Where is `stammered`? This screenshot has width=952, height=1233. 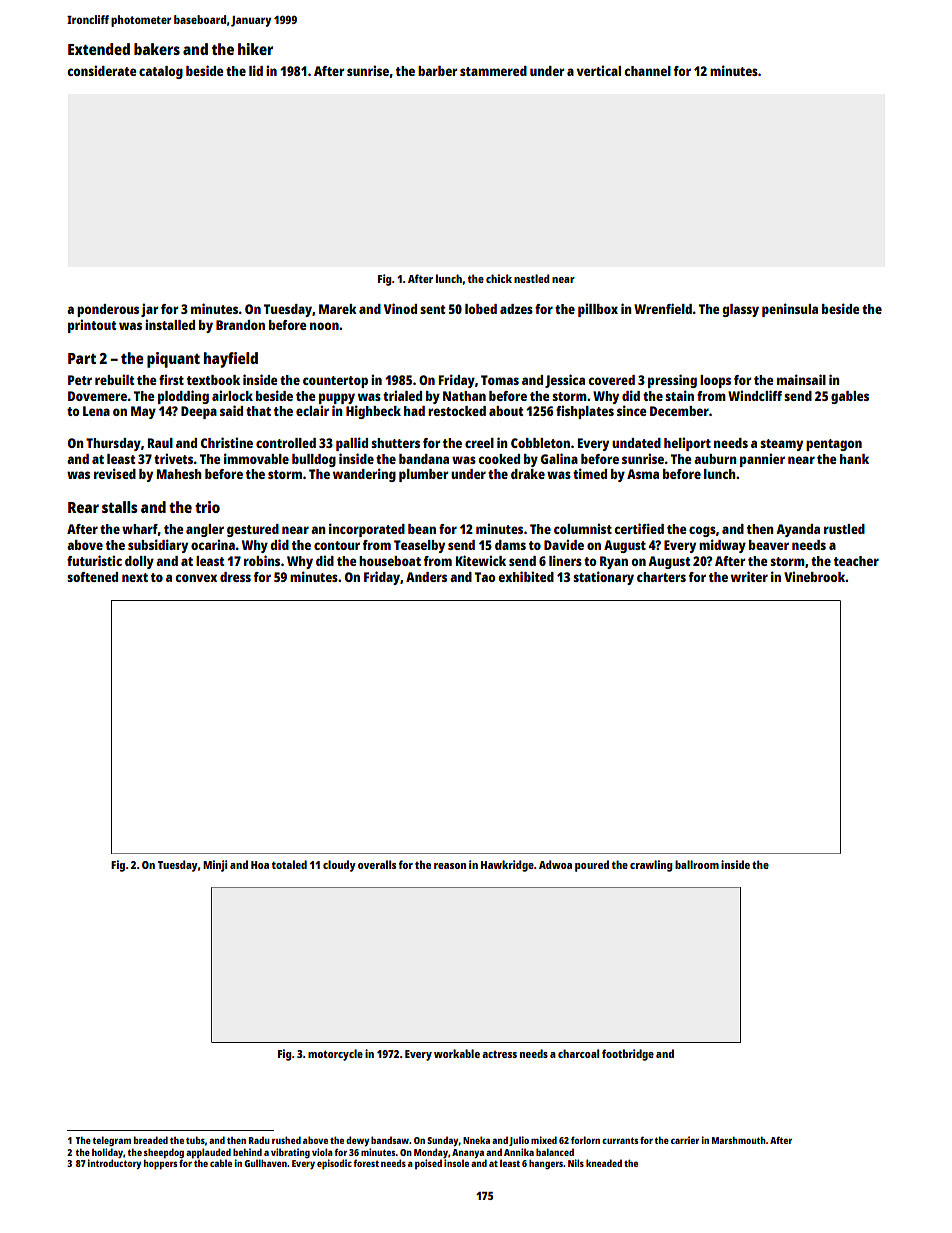
stammered is located at coordinates (493, 71).
